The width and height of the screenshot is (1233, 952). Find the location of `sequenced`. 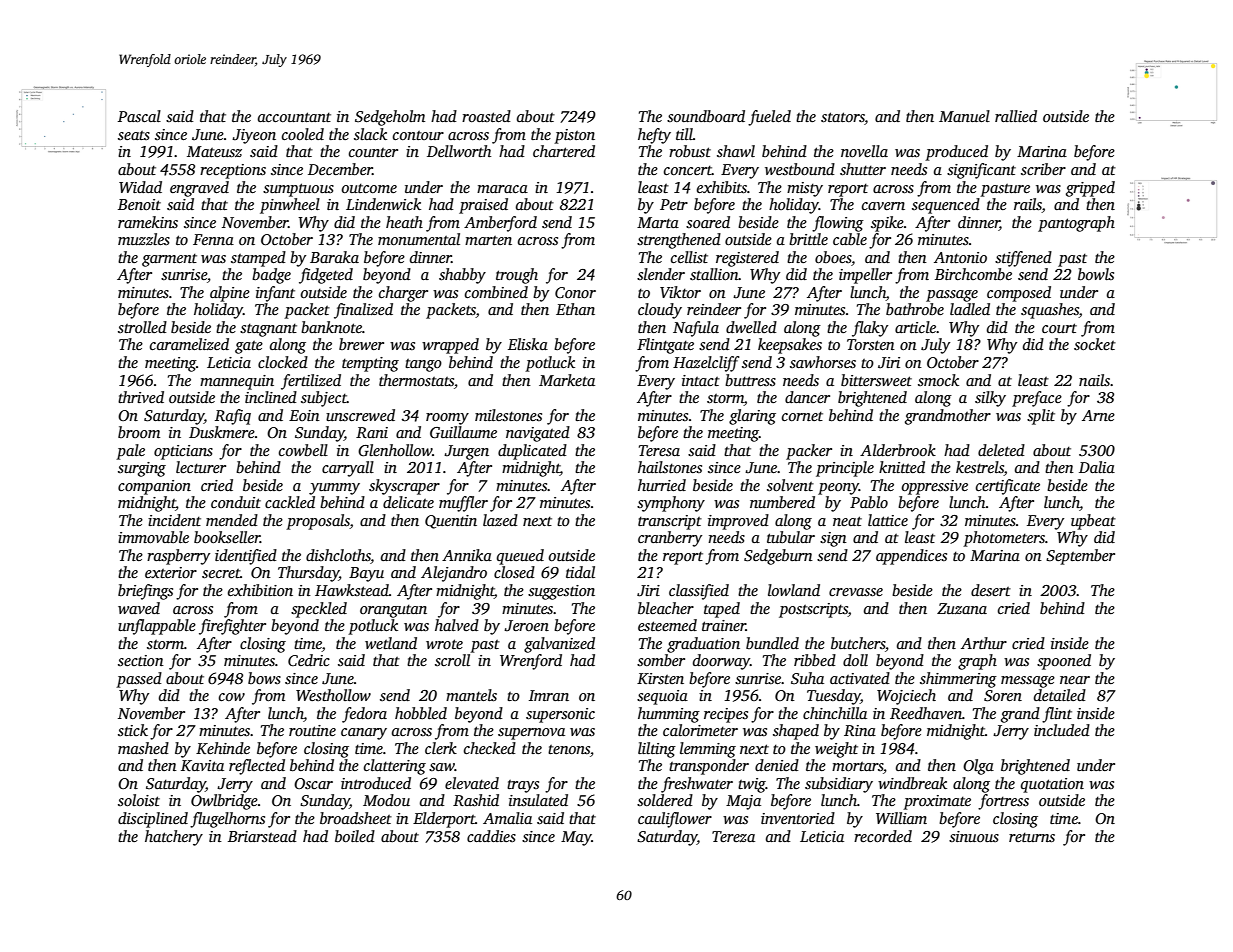

sequenced is located at coordinates (946, 206).
